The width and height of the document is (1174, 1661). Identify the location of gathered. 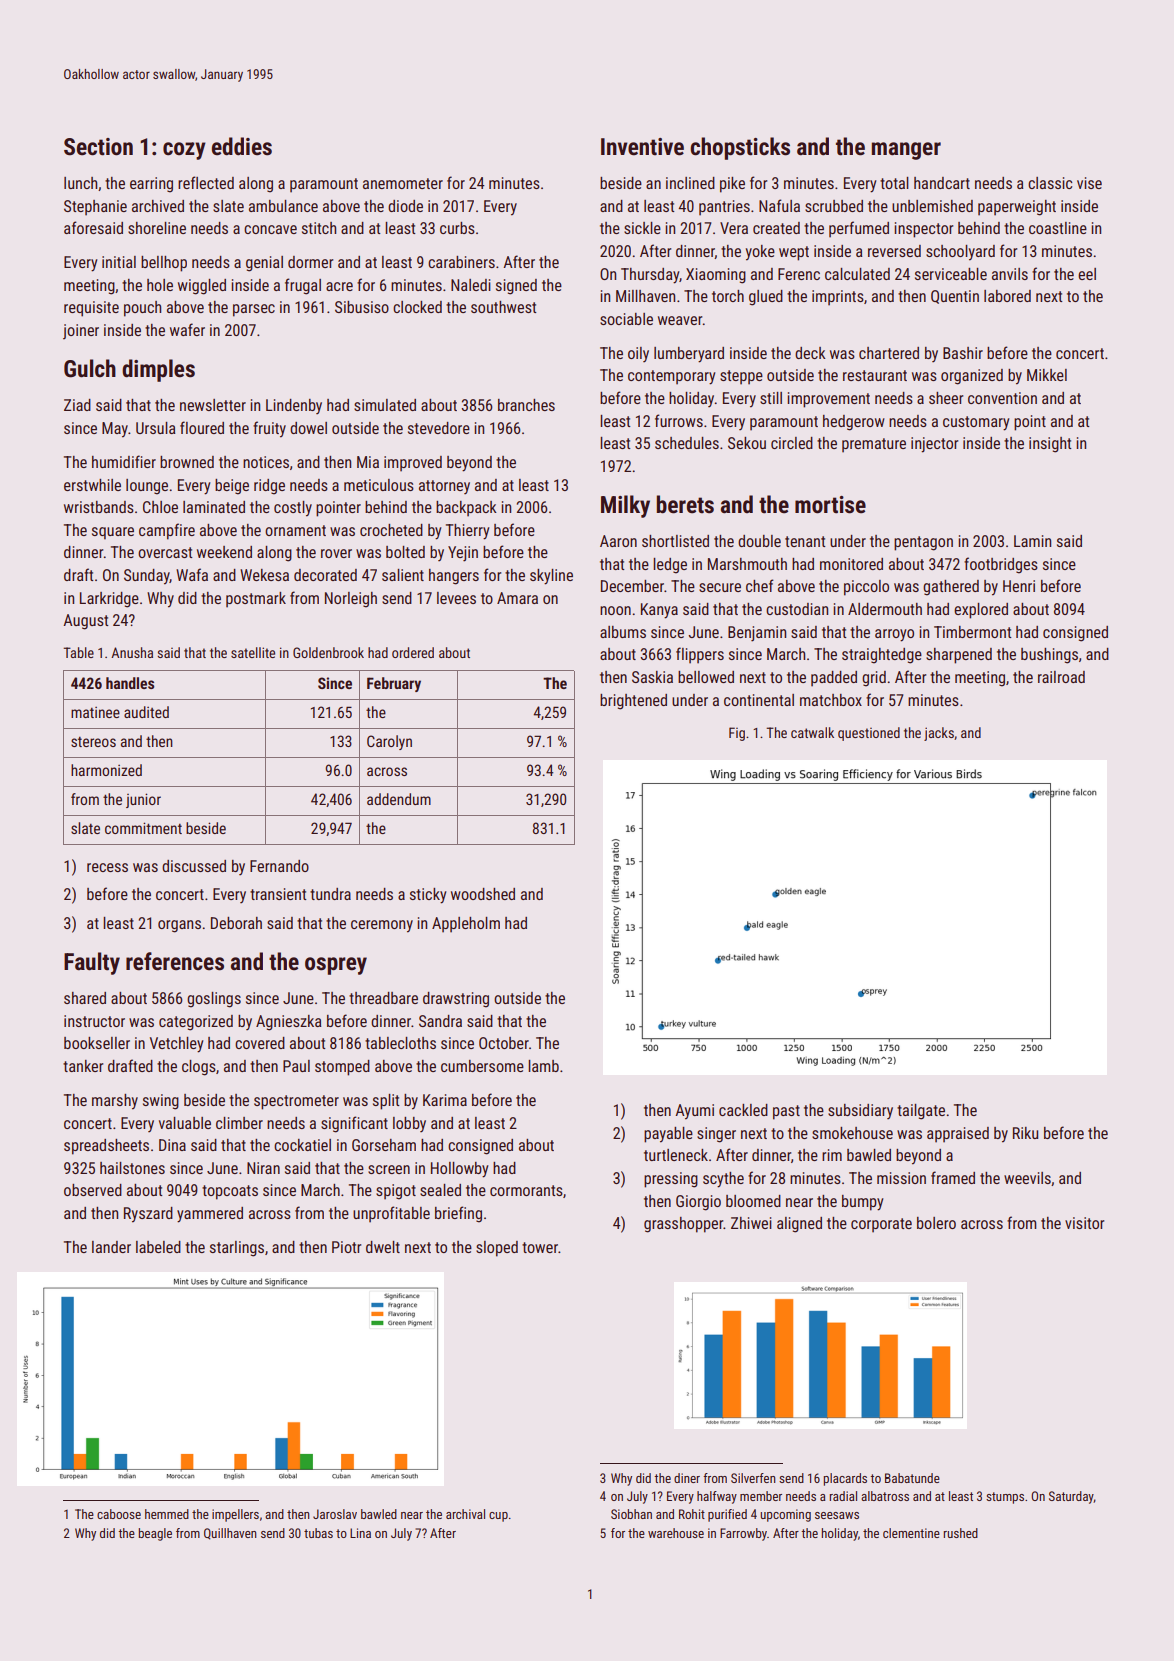
(951, 588).
